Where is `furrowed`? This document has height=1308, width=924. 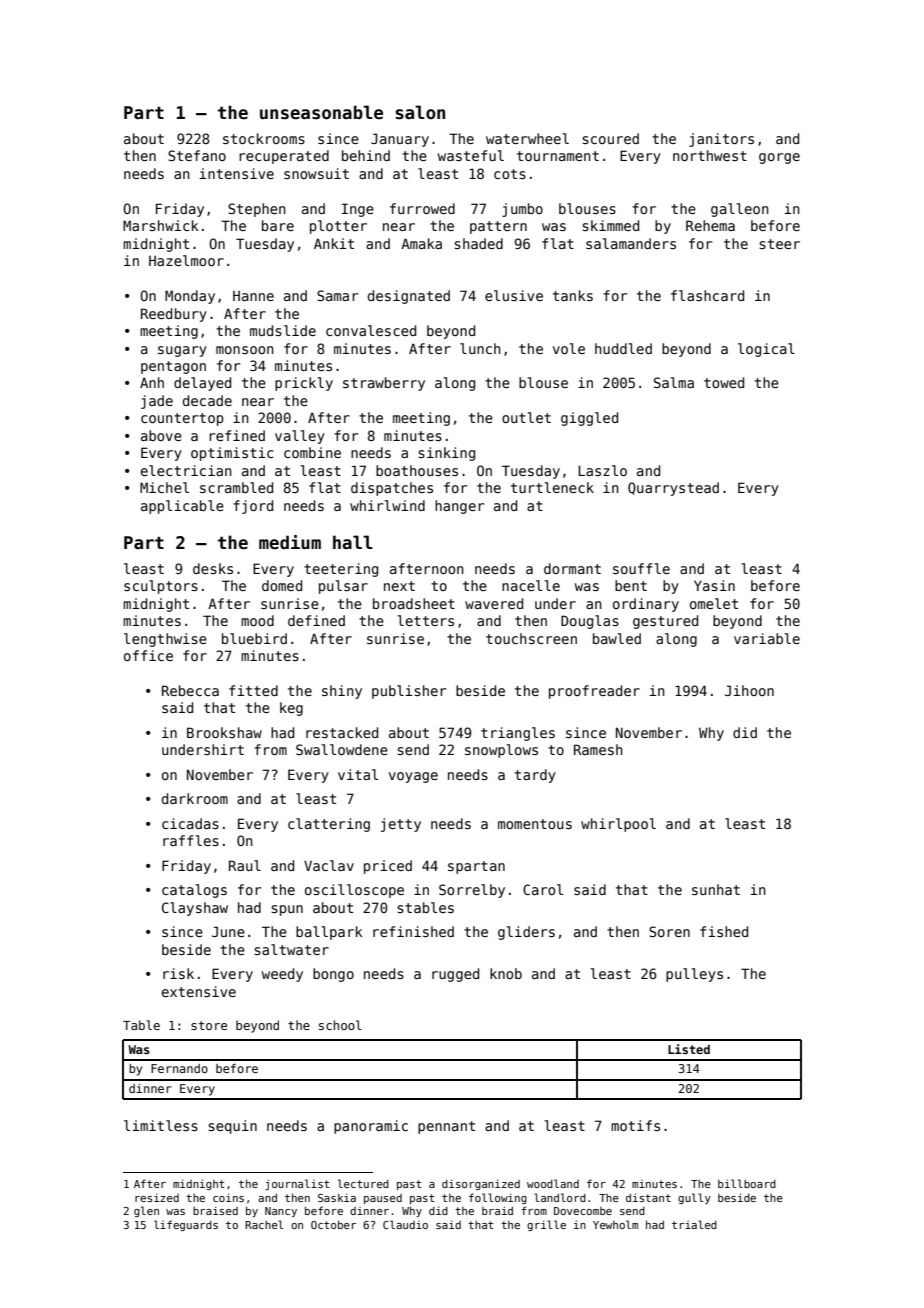 furrowed is located at coordinates (422, 208).
